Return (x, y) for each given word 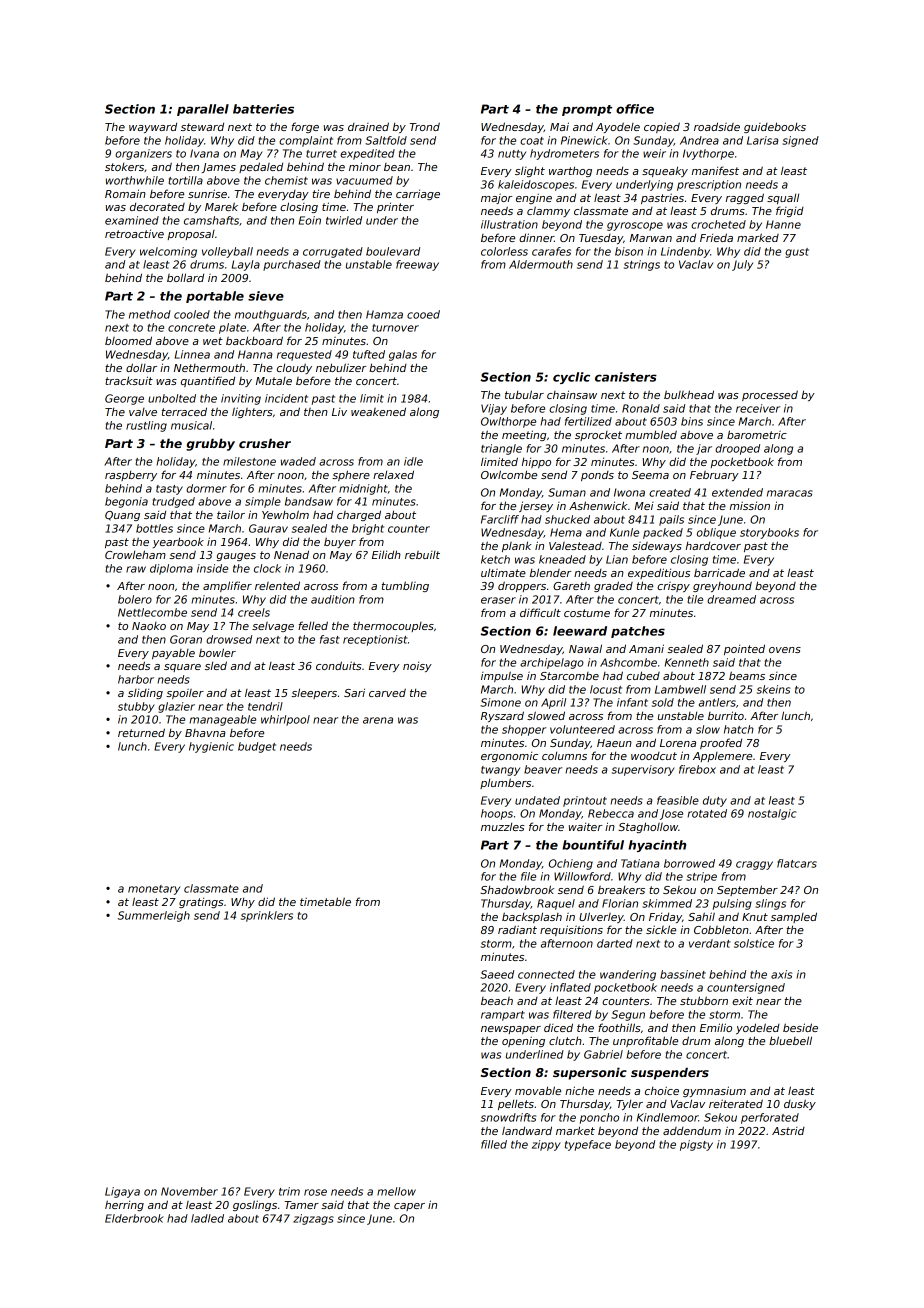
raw (136, 569)
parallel (203, 110)
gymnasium (714, 1091)
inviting (241, 399)
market (575, 1130)
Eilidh (386, 554)
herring (124, 1205)
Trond (424, 126)
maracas (790, 493)
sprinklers (267, 916)
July (742, 265)
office (635, 109)
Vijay (494, 409)
